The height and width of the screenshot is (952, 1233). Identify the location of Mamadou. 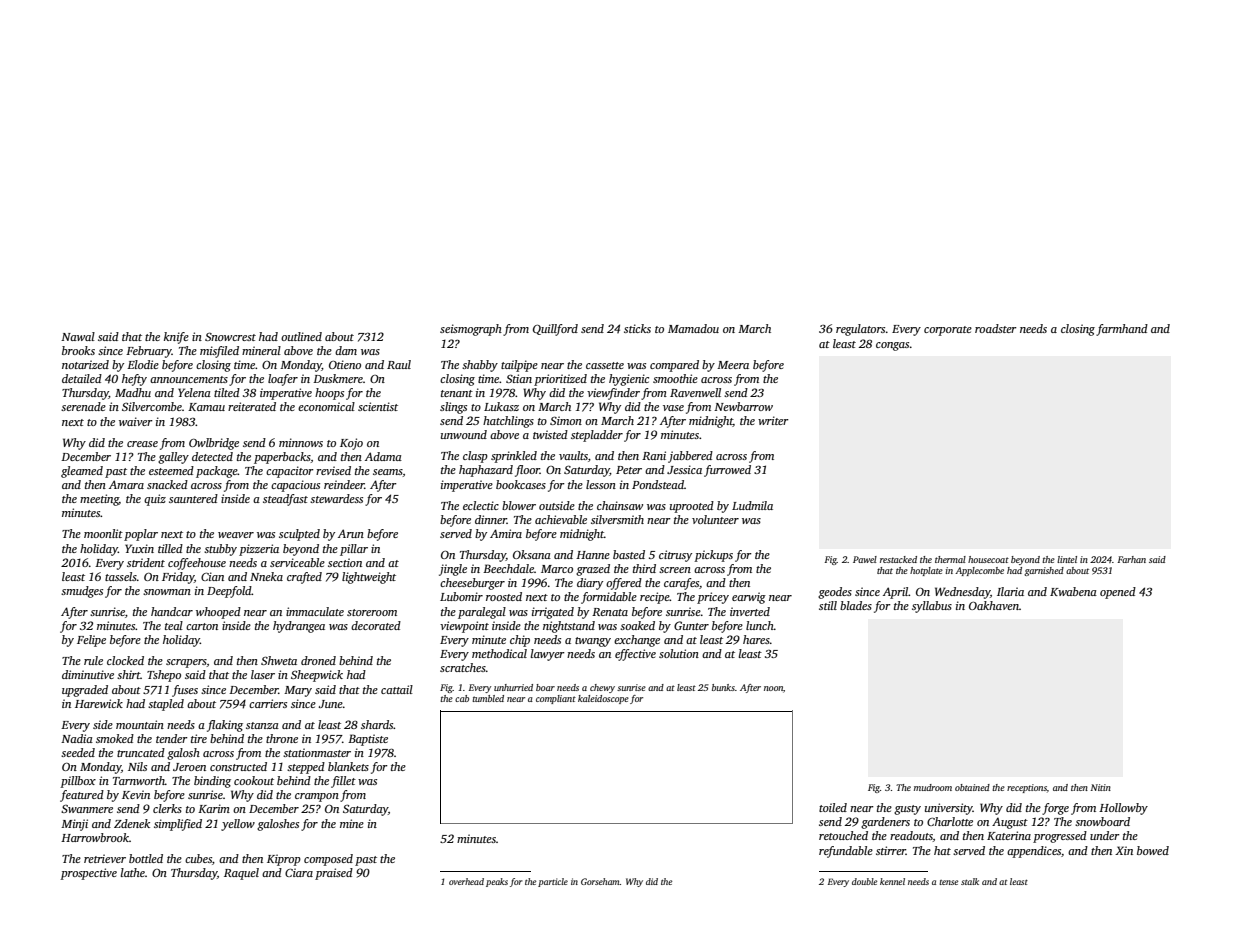
(693, 328).
